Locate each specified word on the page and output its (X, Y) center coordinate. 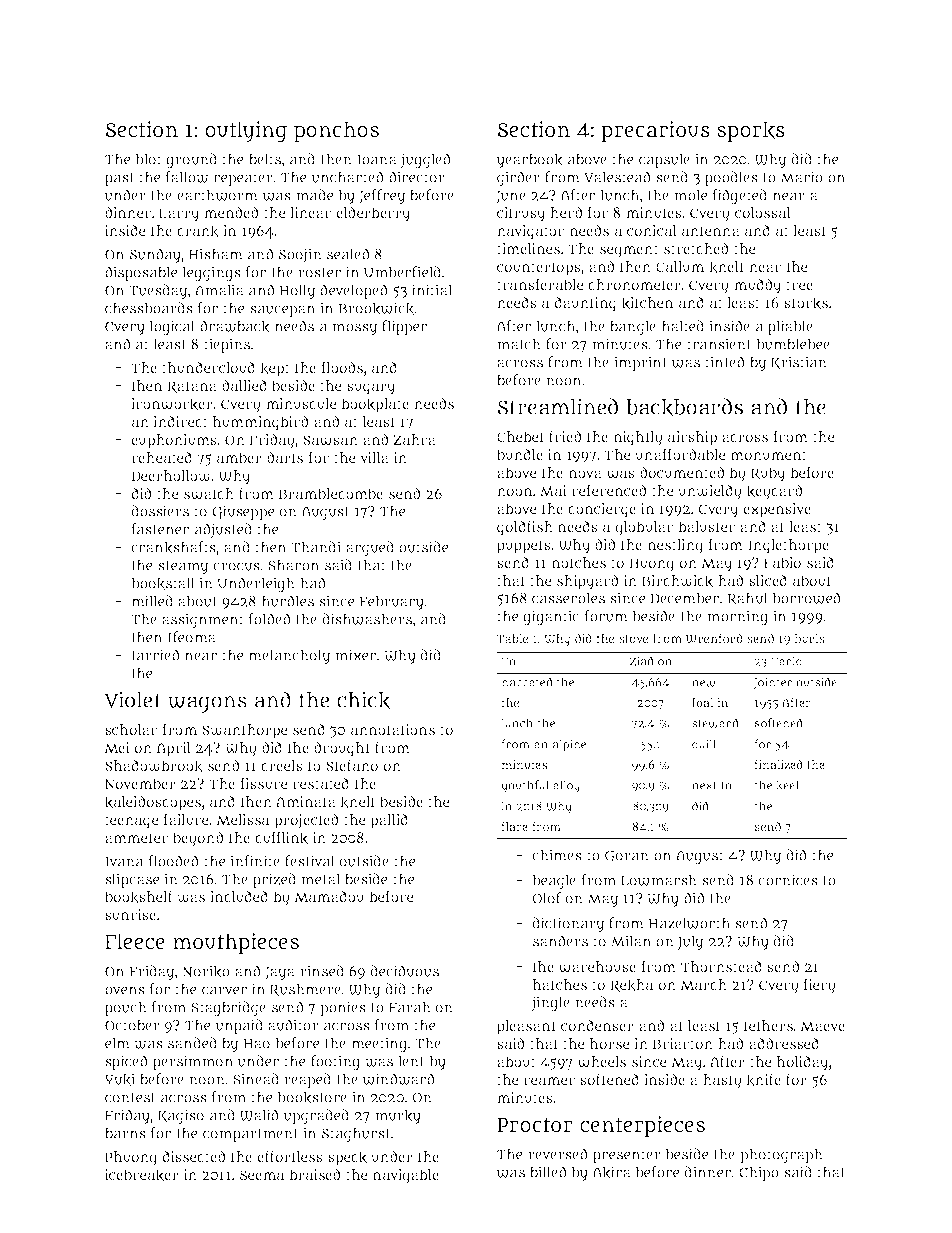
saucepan (282, 311)
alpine (569, 745)
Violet (132, 699)
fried (565, 436)
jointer (773, 683)
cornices (788, 880)
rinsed (322, 971)
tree (799, 285)
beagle (554, 881)
